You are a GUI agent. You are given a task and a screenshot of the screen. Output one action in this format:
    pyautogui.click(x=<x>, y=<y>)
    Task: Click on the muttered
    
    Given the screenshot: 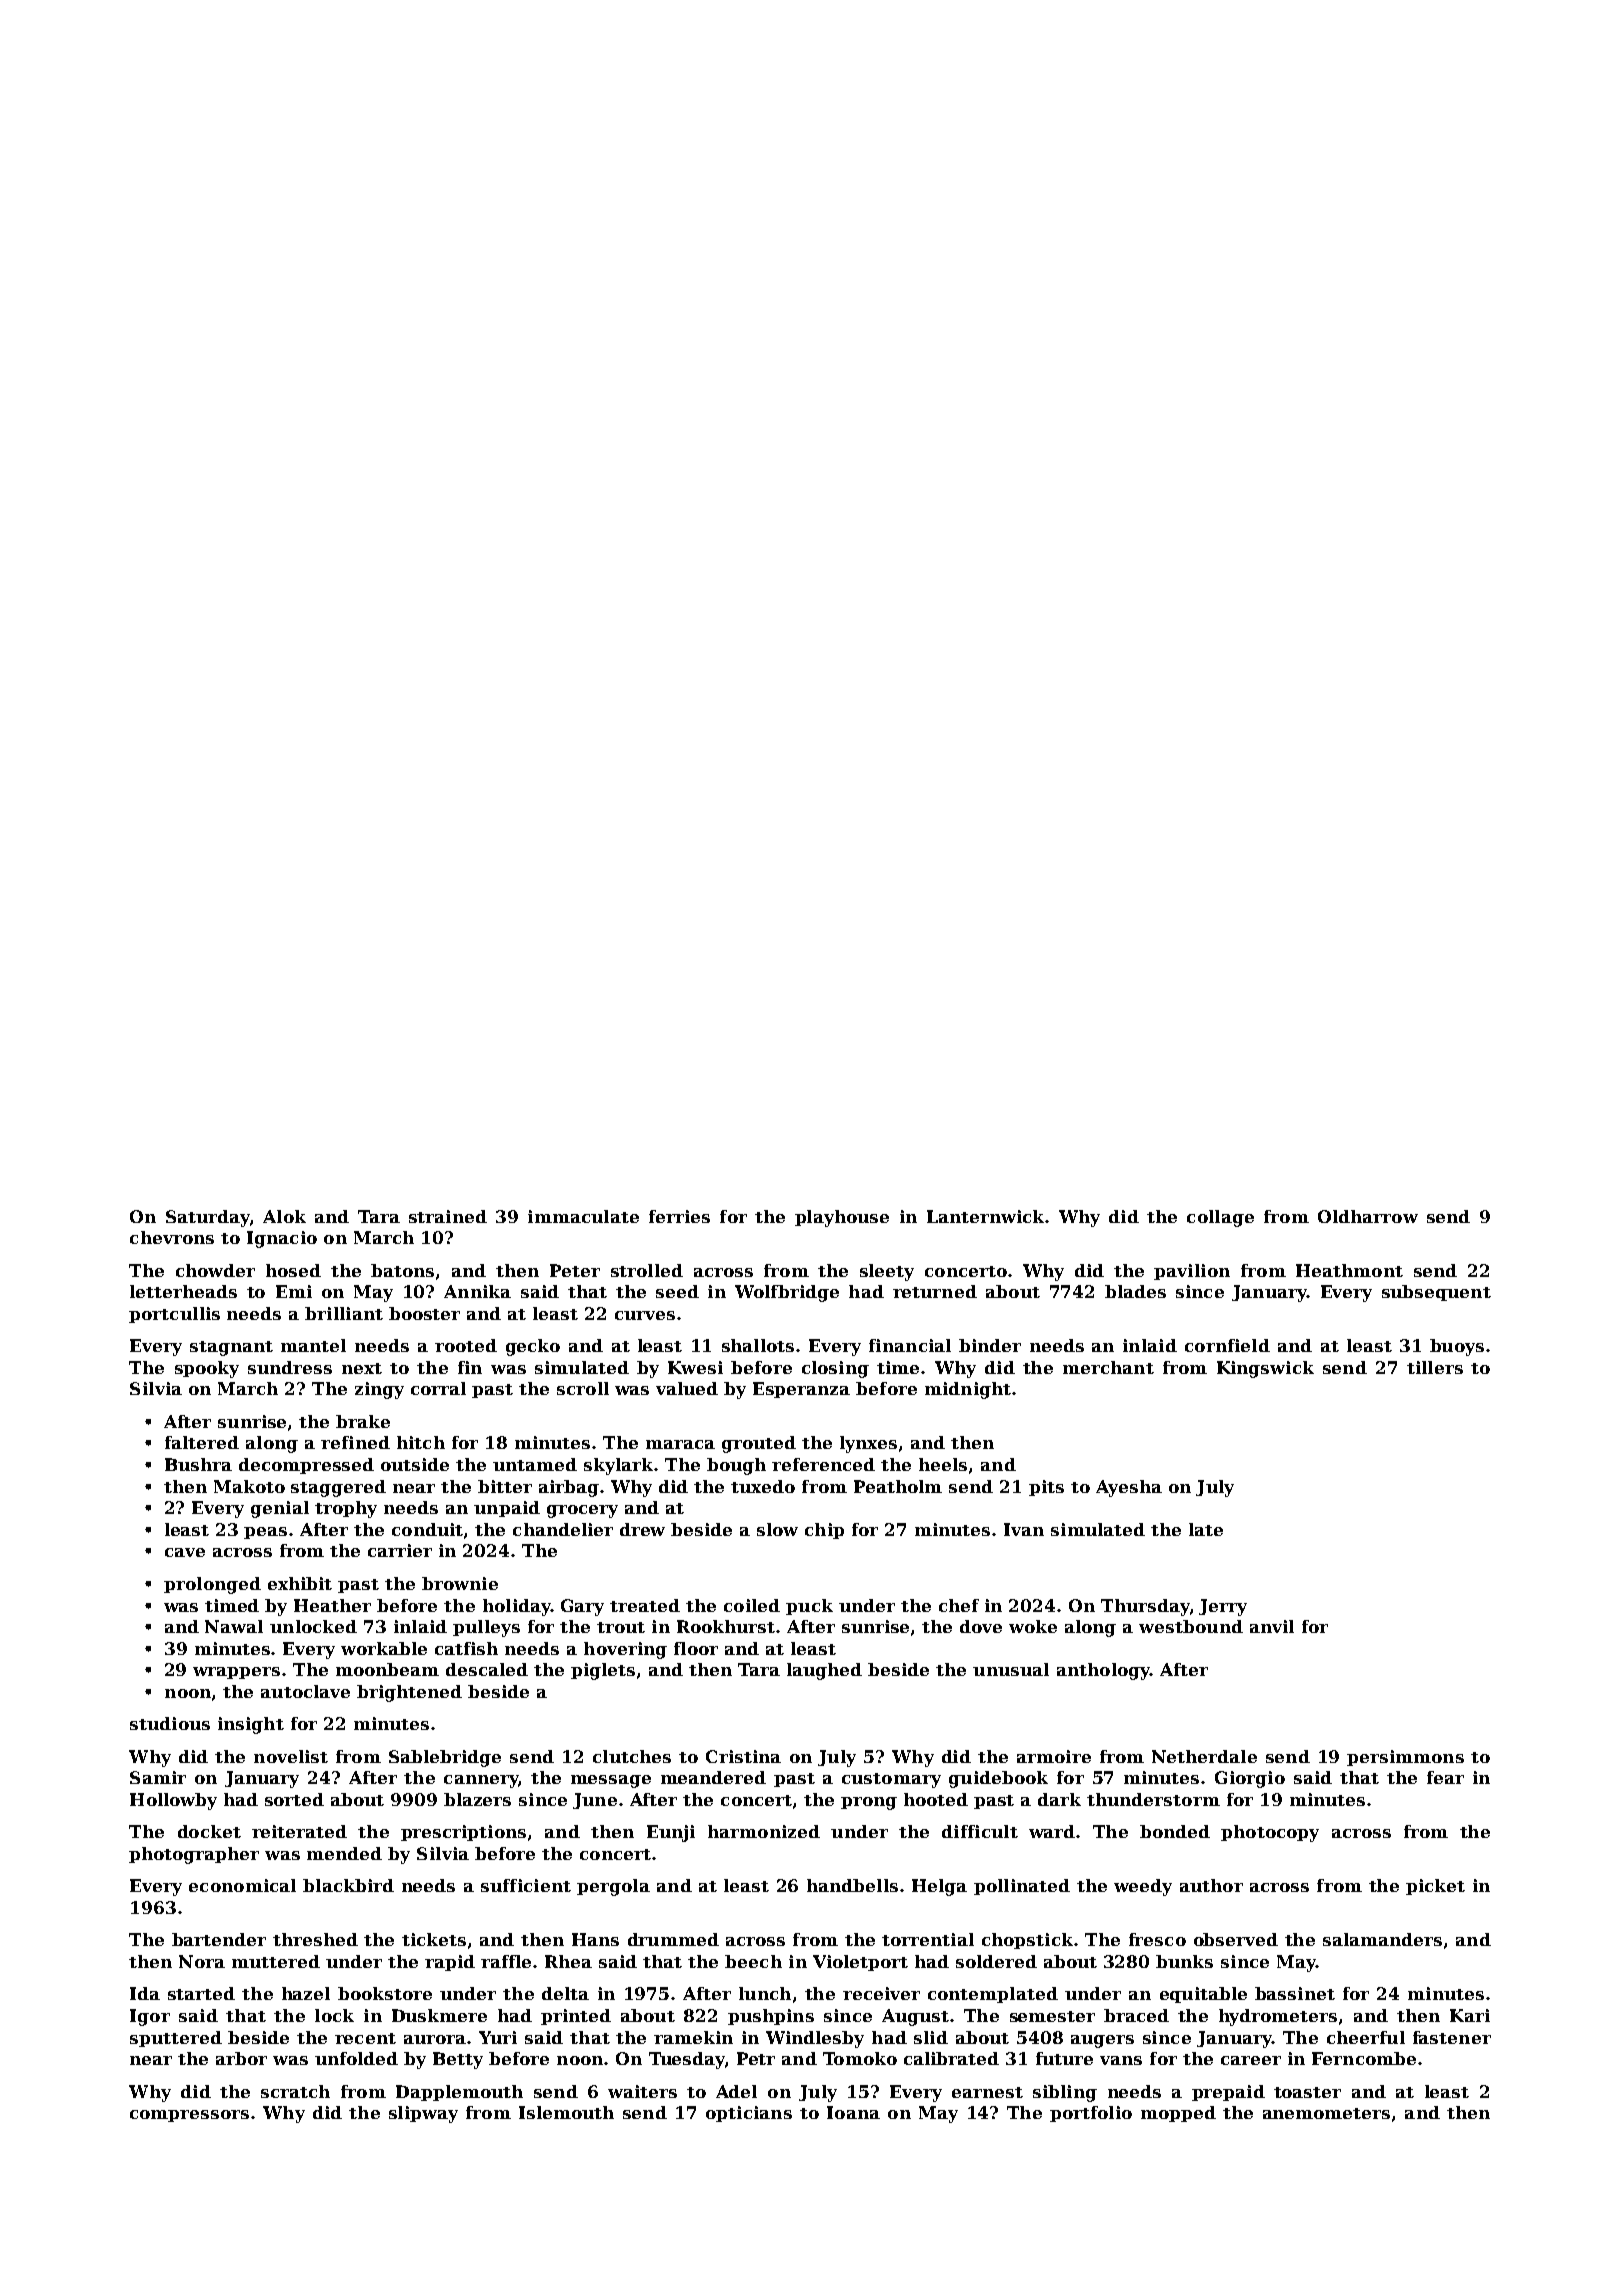 What is the action you would take?
    pyautogui.click(x=276, y=1961)
